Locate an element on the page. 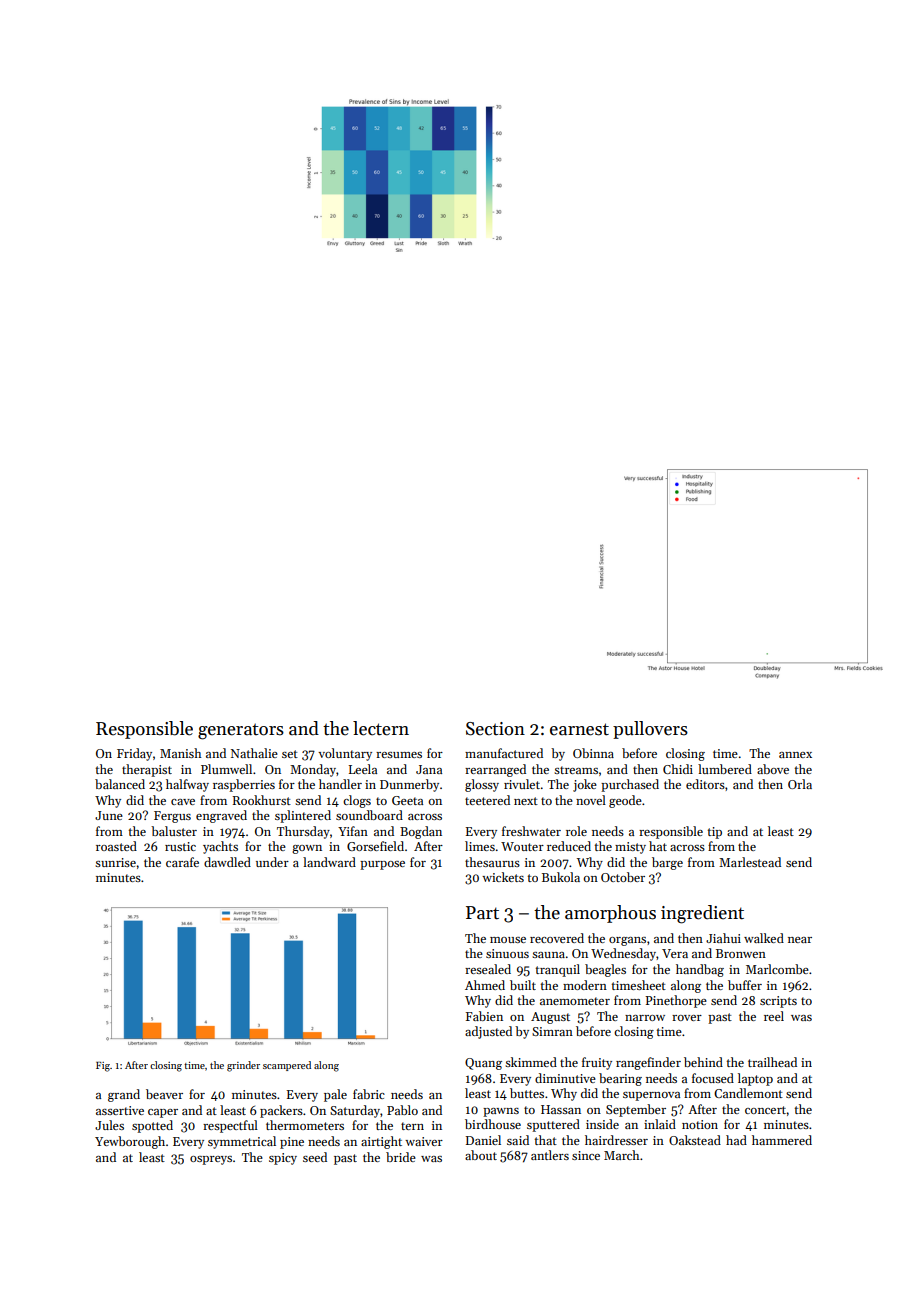 The width and height of the document is (908, 1316). yachts is located at coordinates (220, 847).
